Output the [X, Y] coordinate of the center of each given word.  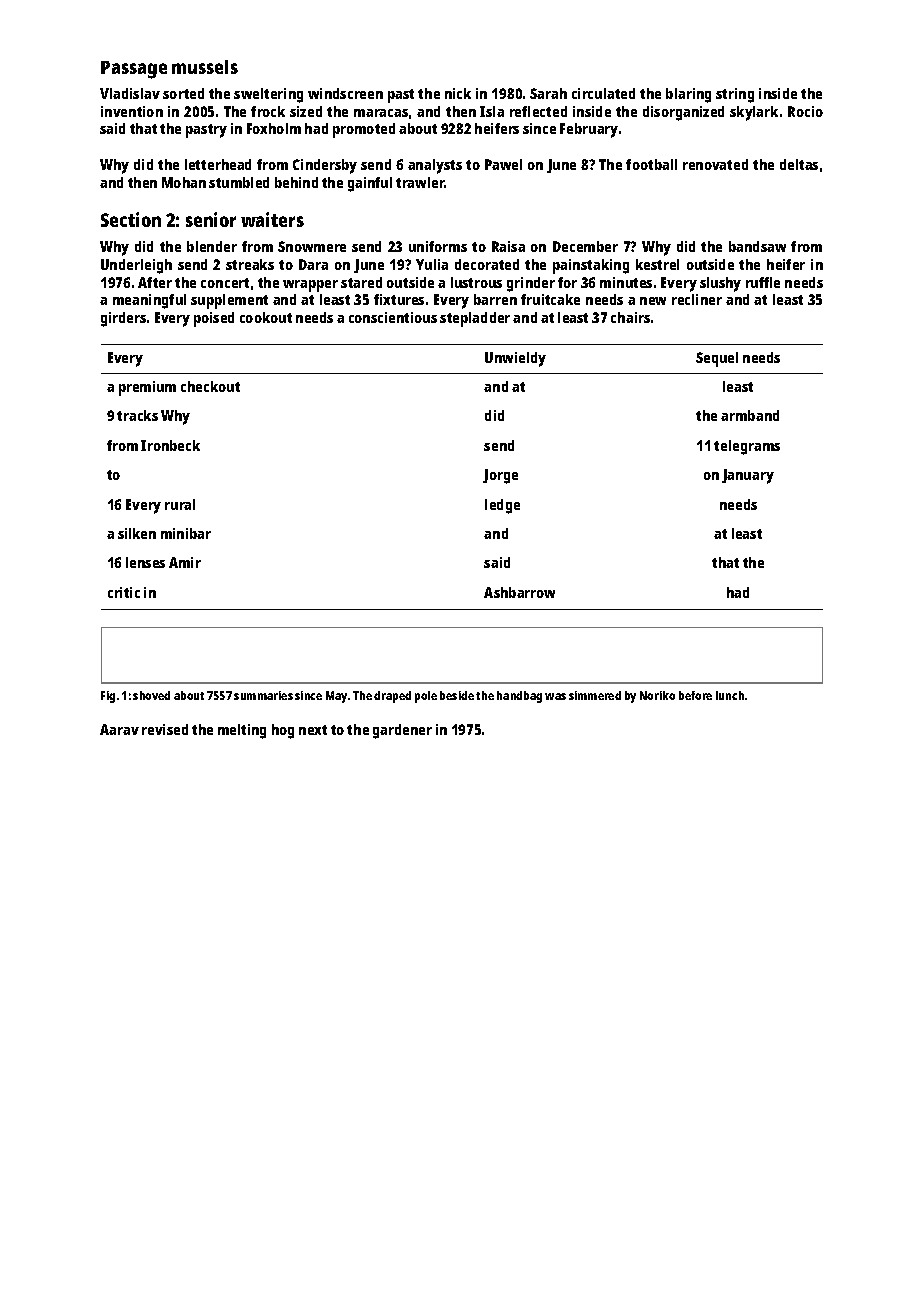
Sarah [548, 93]
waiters [272, 219]
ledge [502, 506]
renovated [715, 164]
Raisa [508, 246]
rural [180, 504]
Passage [134, 70]
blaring [688, 95]
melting [242, 731]
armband [750, 415]
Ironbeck [170, 445]
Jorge [500, 476]
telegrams [747, 447]
